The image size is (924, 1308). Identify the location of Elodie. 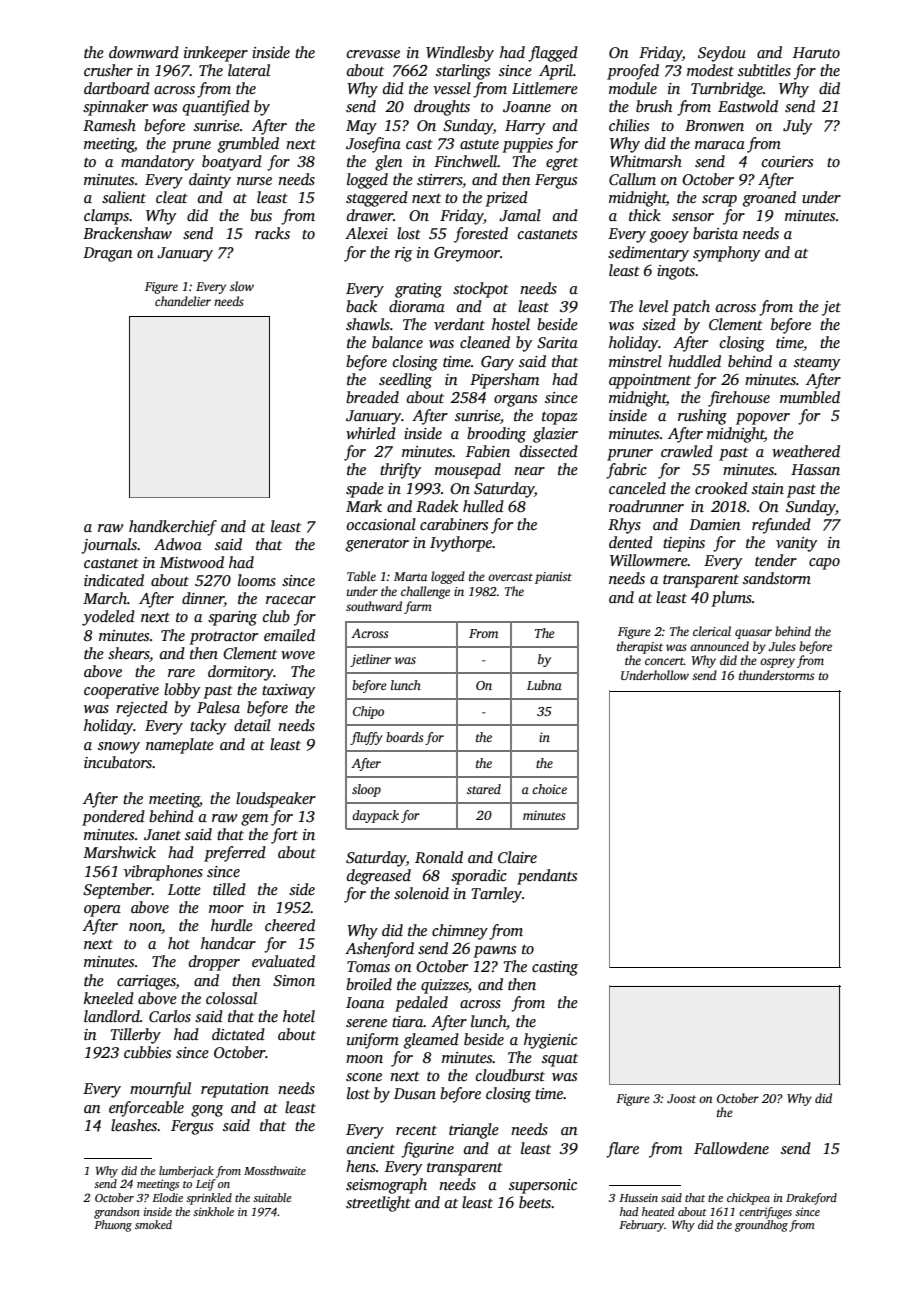
(167, 1197).
